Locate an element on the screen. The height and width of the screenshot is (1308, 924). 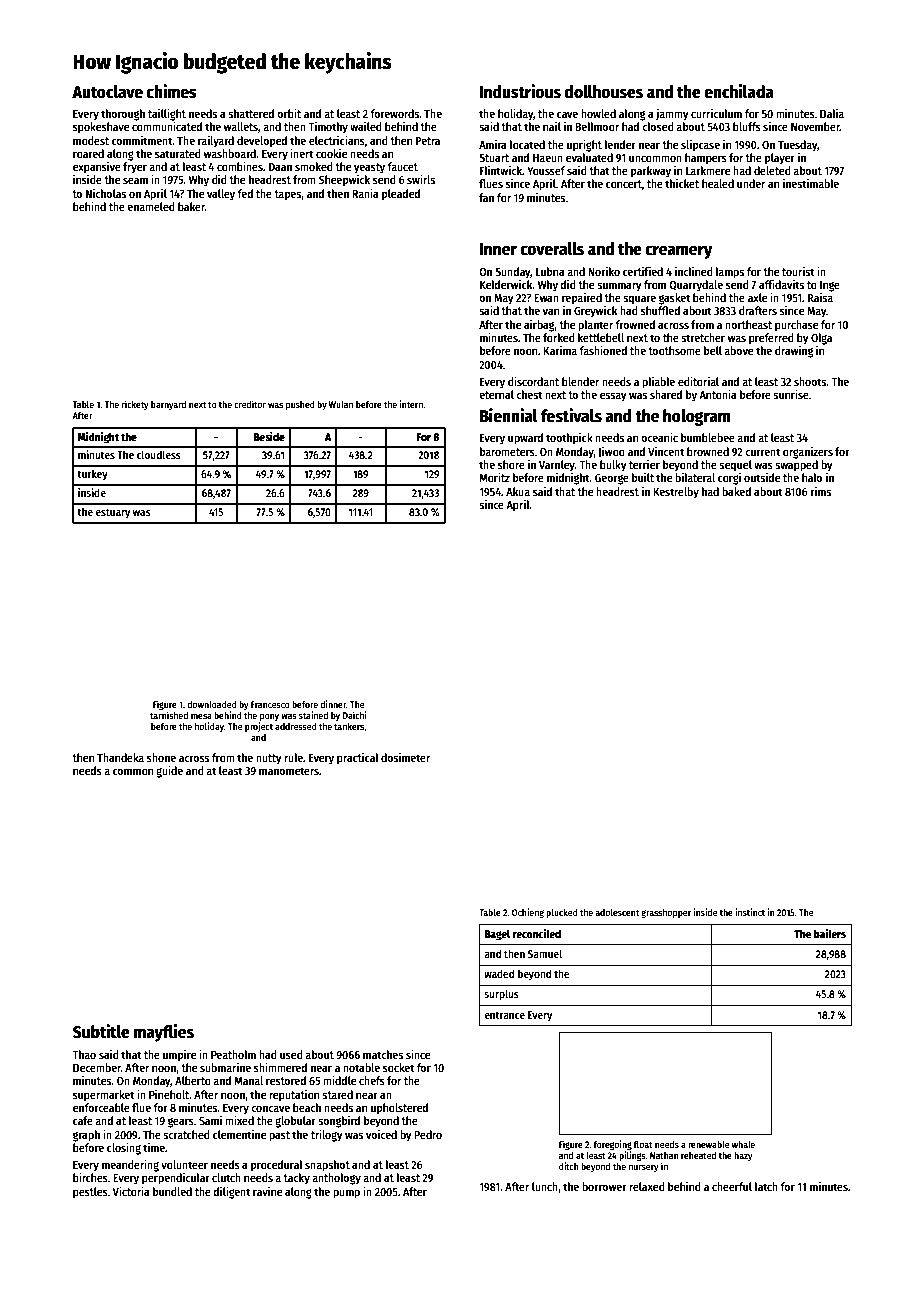
Industrious is located at coordinates (520, 91).
